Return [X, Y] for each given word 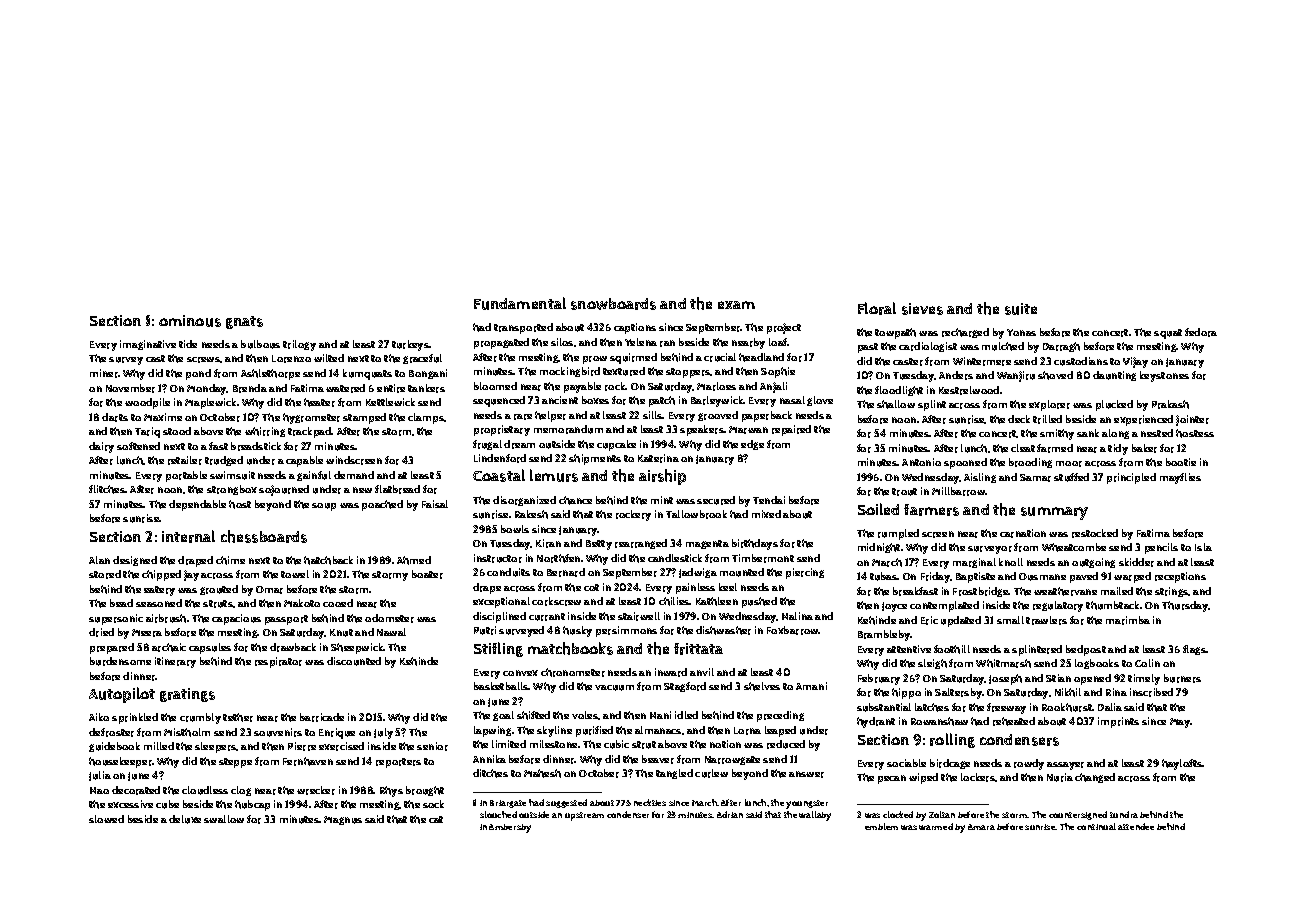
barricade [322, 717]
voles [585, 715]
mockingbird [570, 372]
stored [105, 574]
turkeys [411, 345]
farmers [931, 510]
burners [1182, 678]
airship [662, 477]
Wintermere [982, 361]
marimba [1128, 620]
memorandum [568, 429]
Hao [99, 790]
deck [1019, 419]
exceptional [501, 602]
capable [304, 461]
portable [186, 476]
